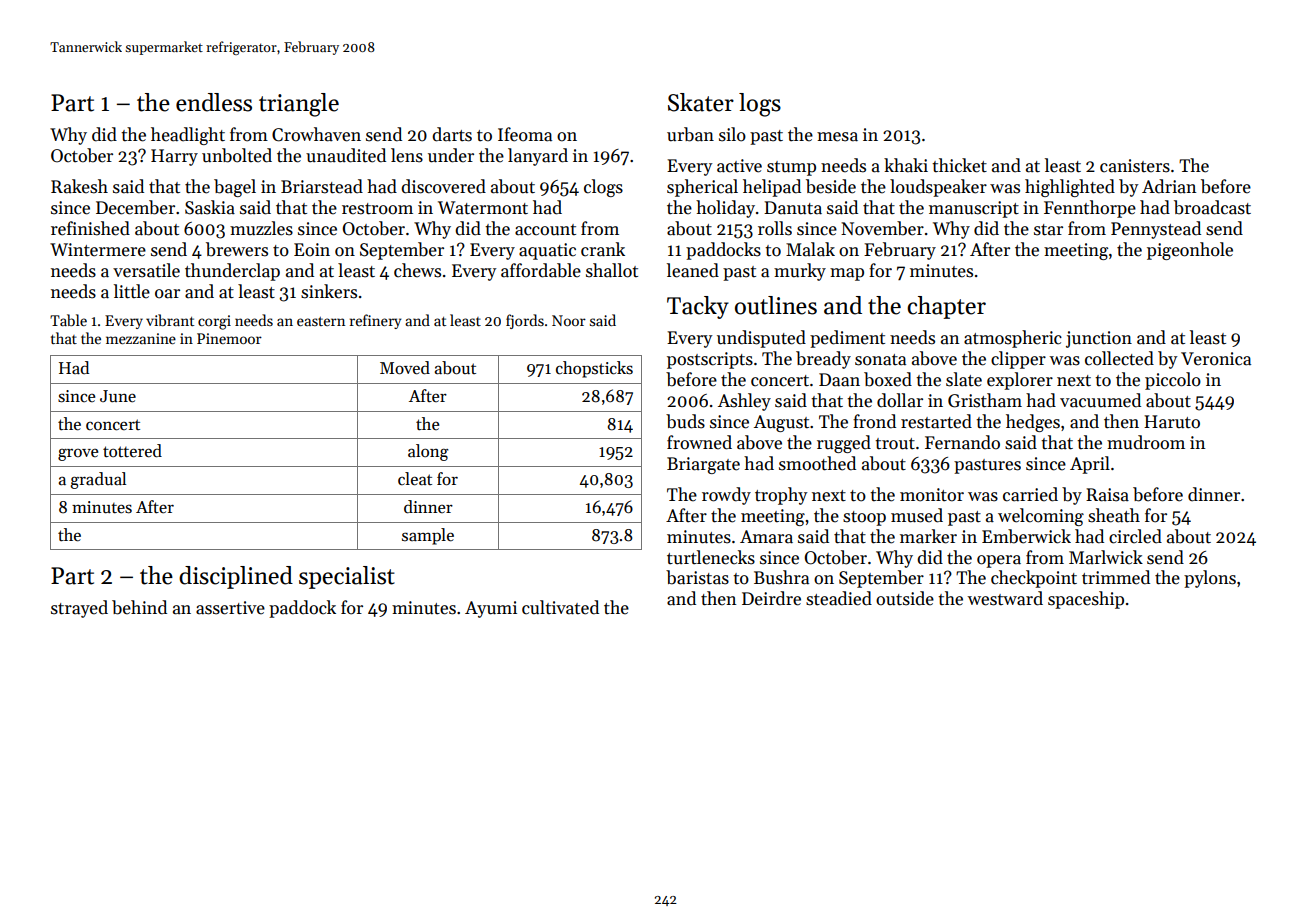 This document has width=1308, height=924. I want to click on strayed, so click(79, 609).
